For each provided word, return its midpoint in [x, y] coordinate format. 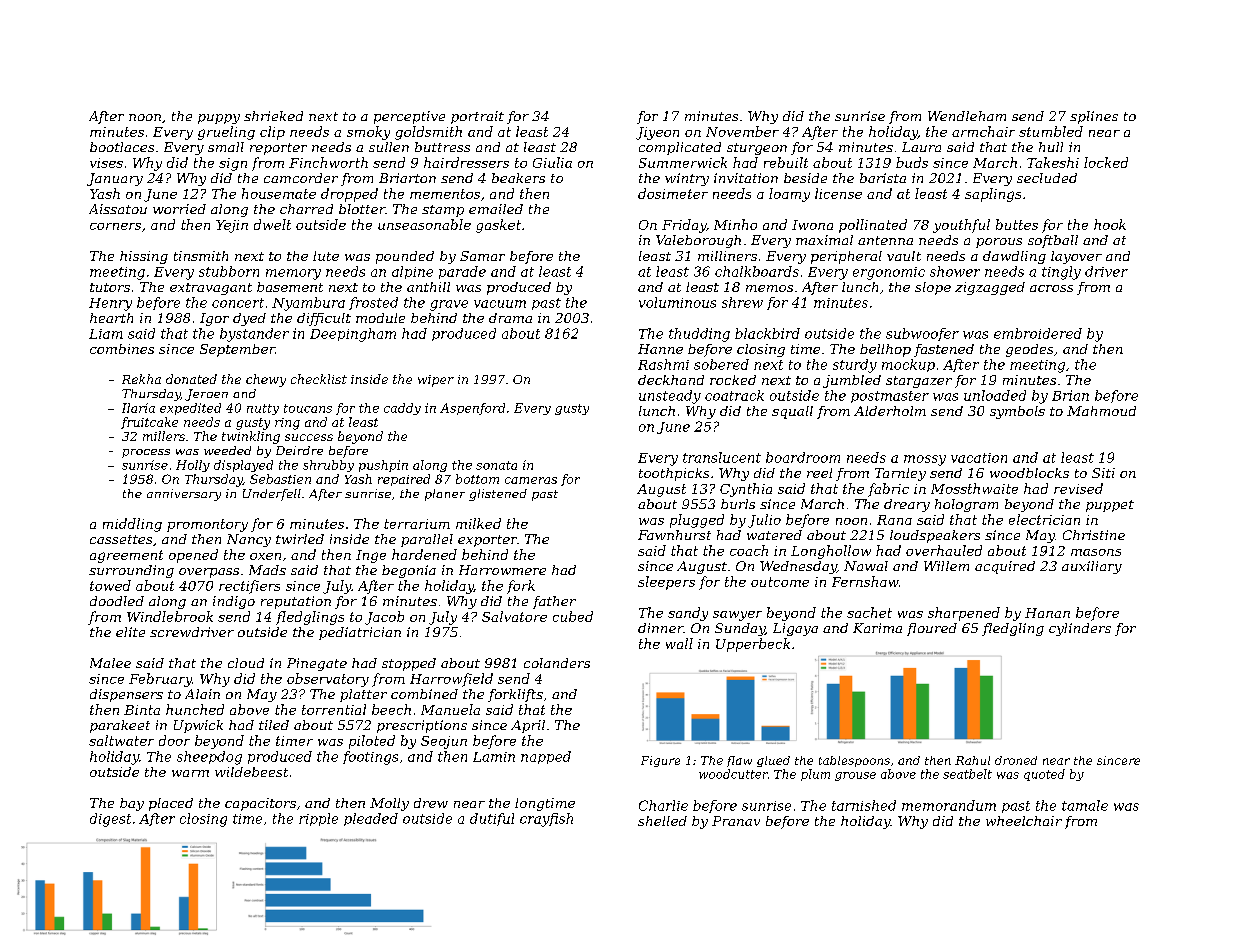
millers [164, 436]
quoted [1044, 775]
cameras [531, 480]
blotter [362, 209]
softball [1053, 241]
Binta [142, 710]
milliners [727, 256]
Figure [660, 761]
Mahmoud [1101, 411]
